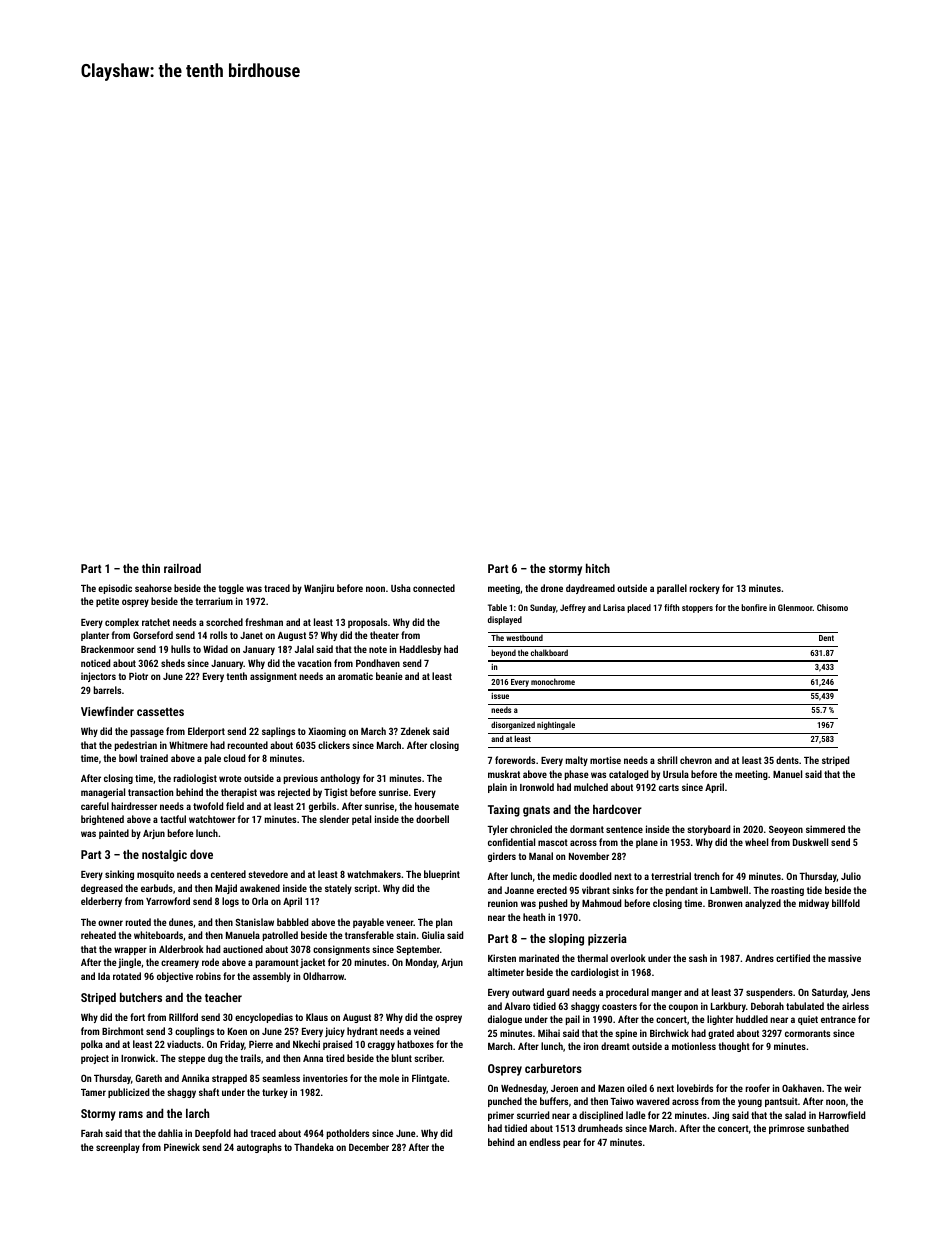 This image has width=952, height=1233. Describe the element at coordinates (497, 830) in the image. I see `Tyler` at that location.
